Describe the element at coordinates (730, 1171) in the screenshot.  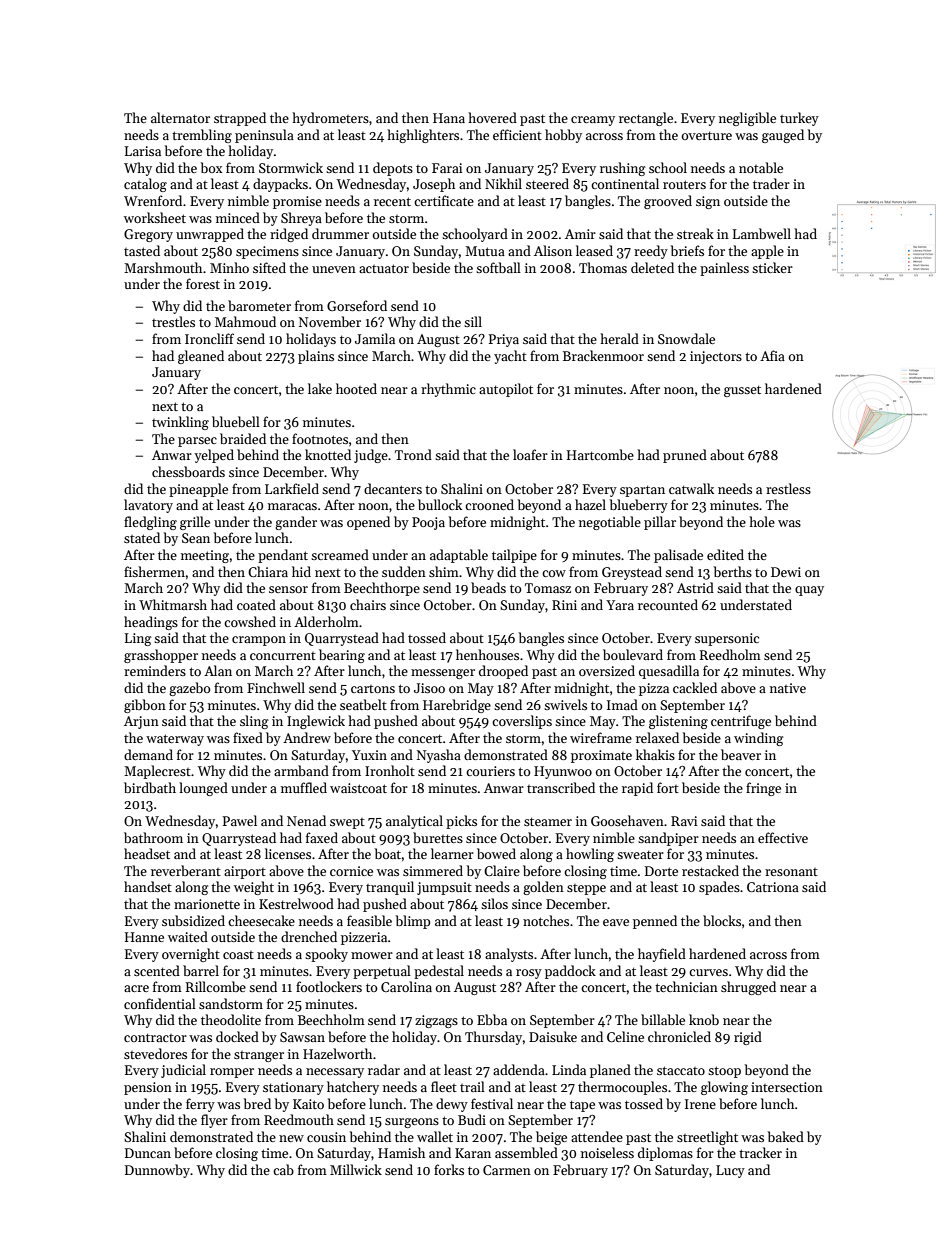
I see `Lucy` at that location.
